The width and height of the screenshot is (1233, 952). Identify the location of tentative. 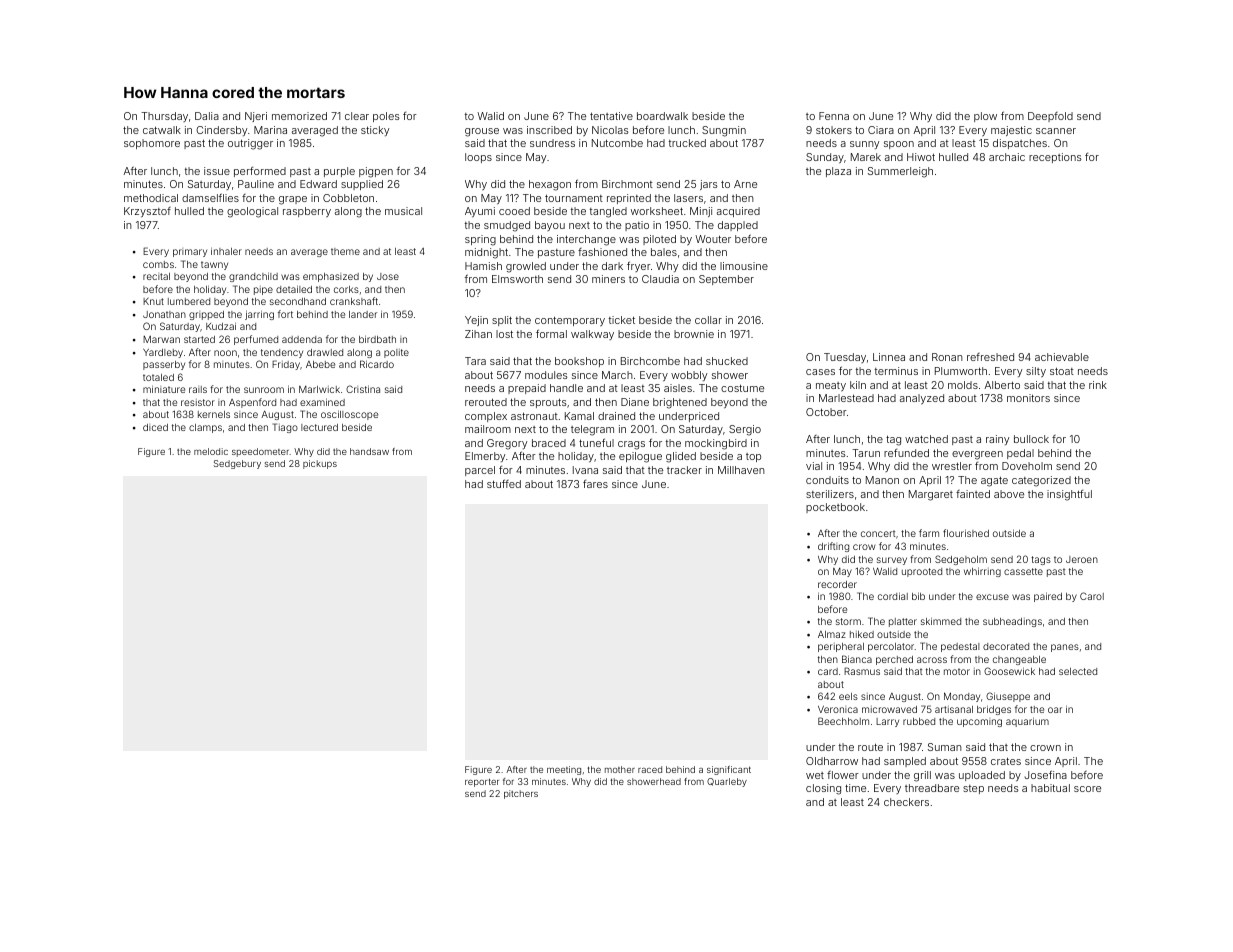
(611, 116).
